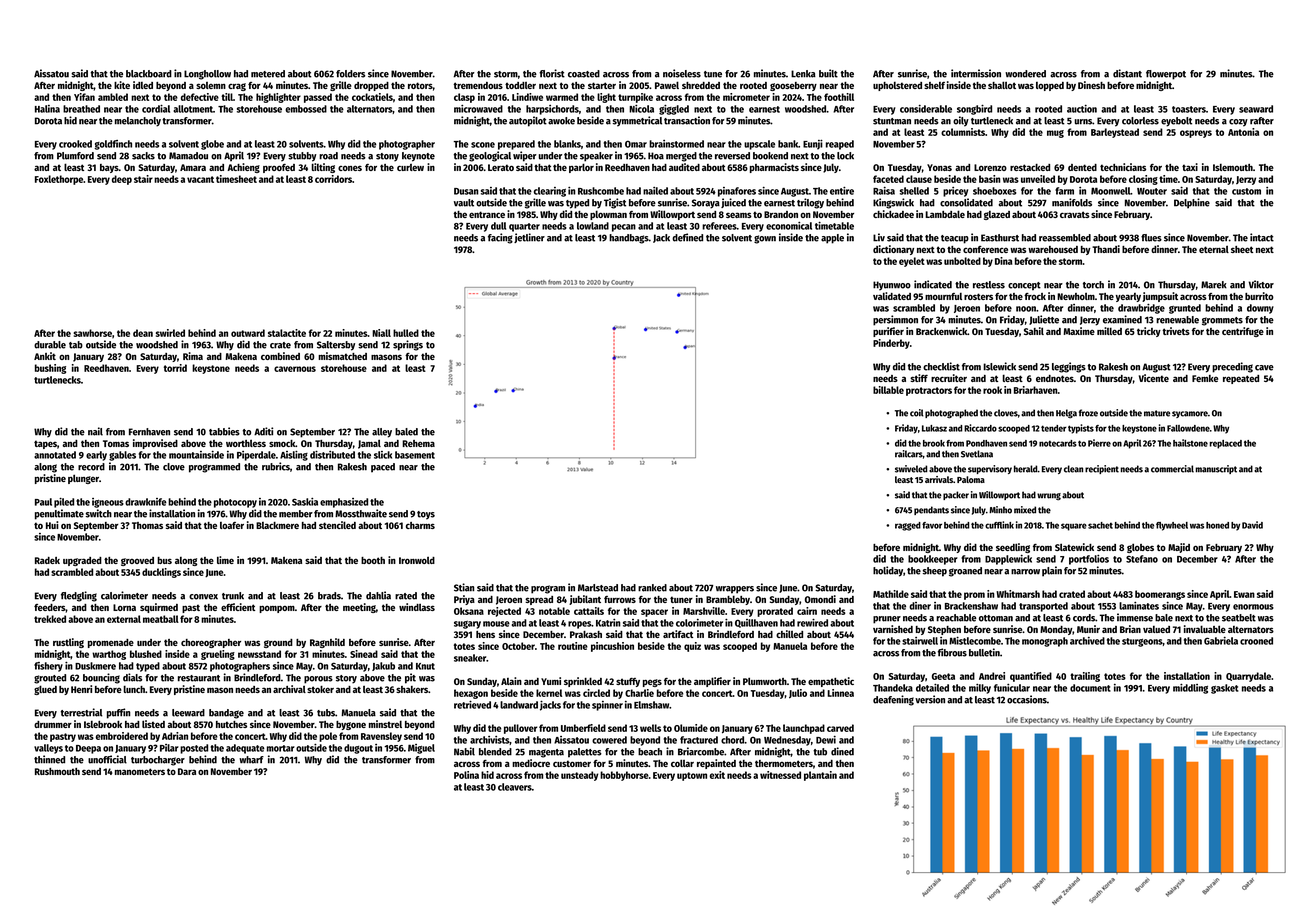  Describe the element at coordinates (1045, 642) in the screenshot. I see `monograph` at that location.
